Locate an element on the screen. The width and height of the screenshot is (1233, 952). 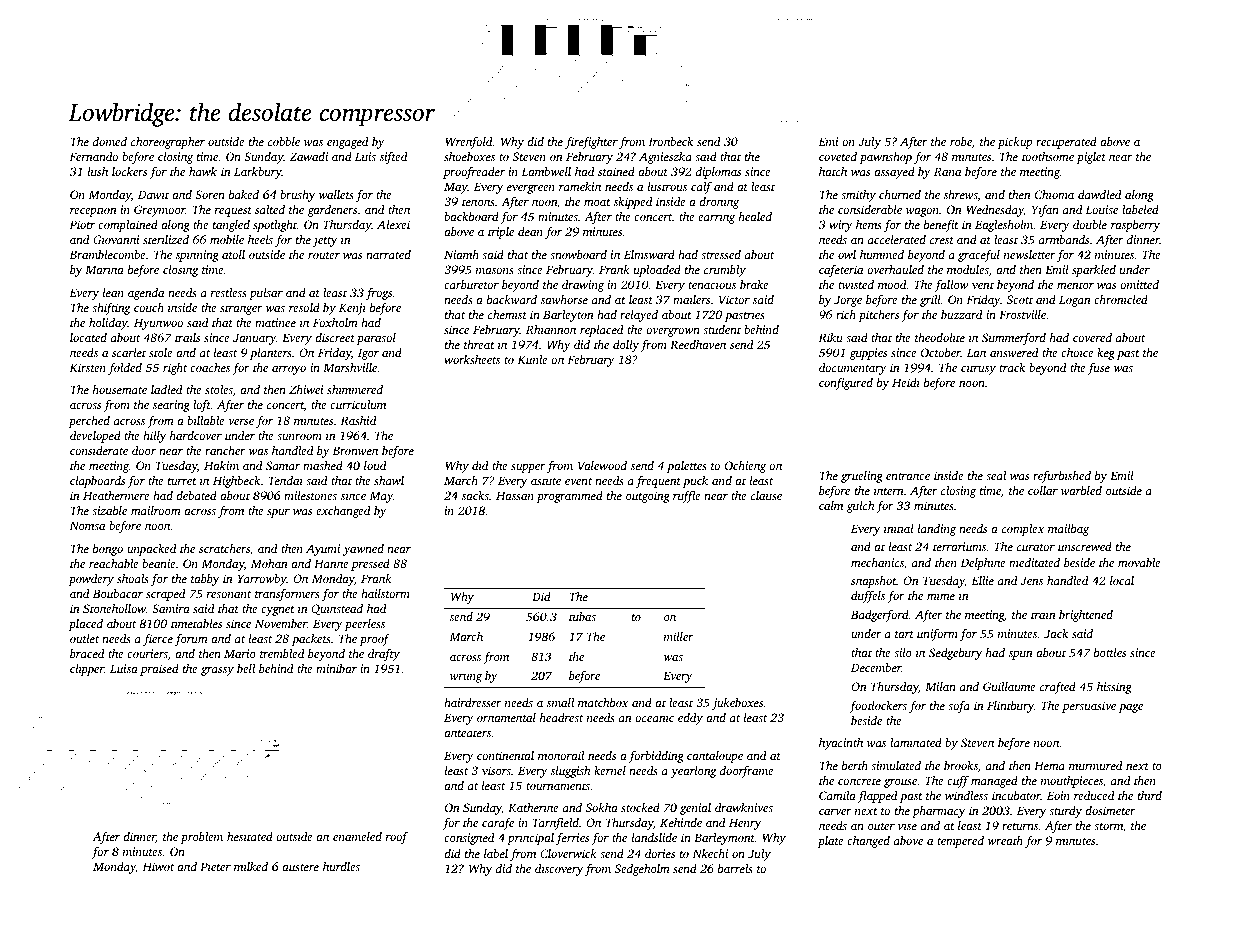
tubas is located at coordinates (582, 616).
